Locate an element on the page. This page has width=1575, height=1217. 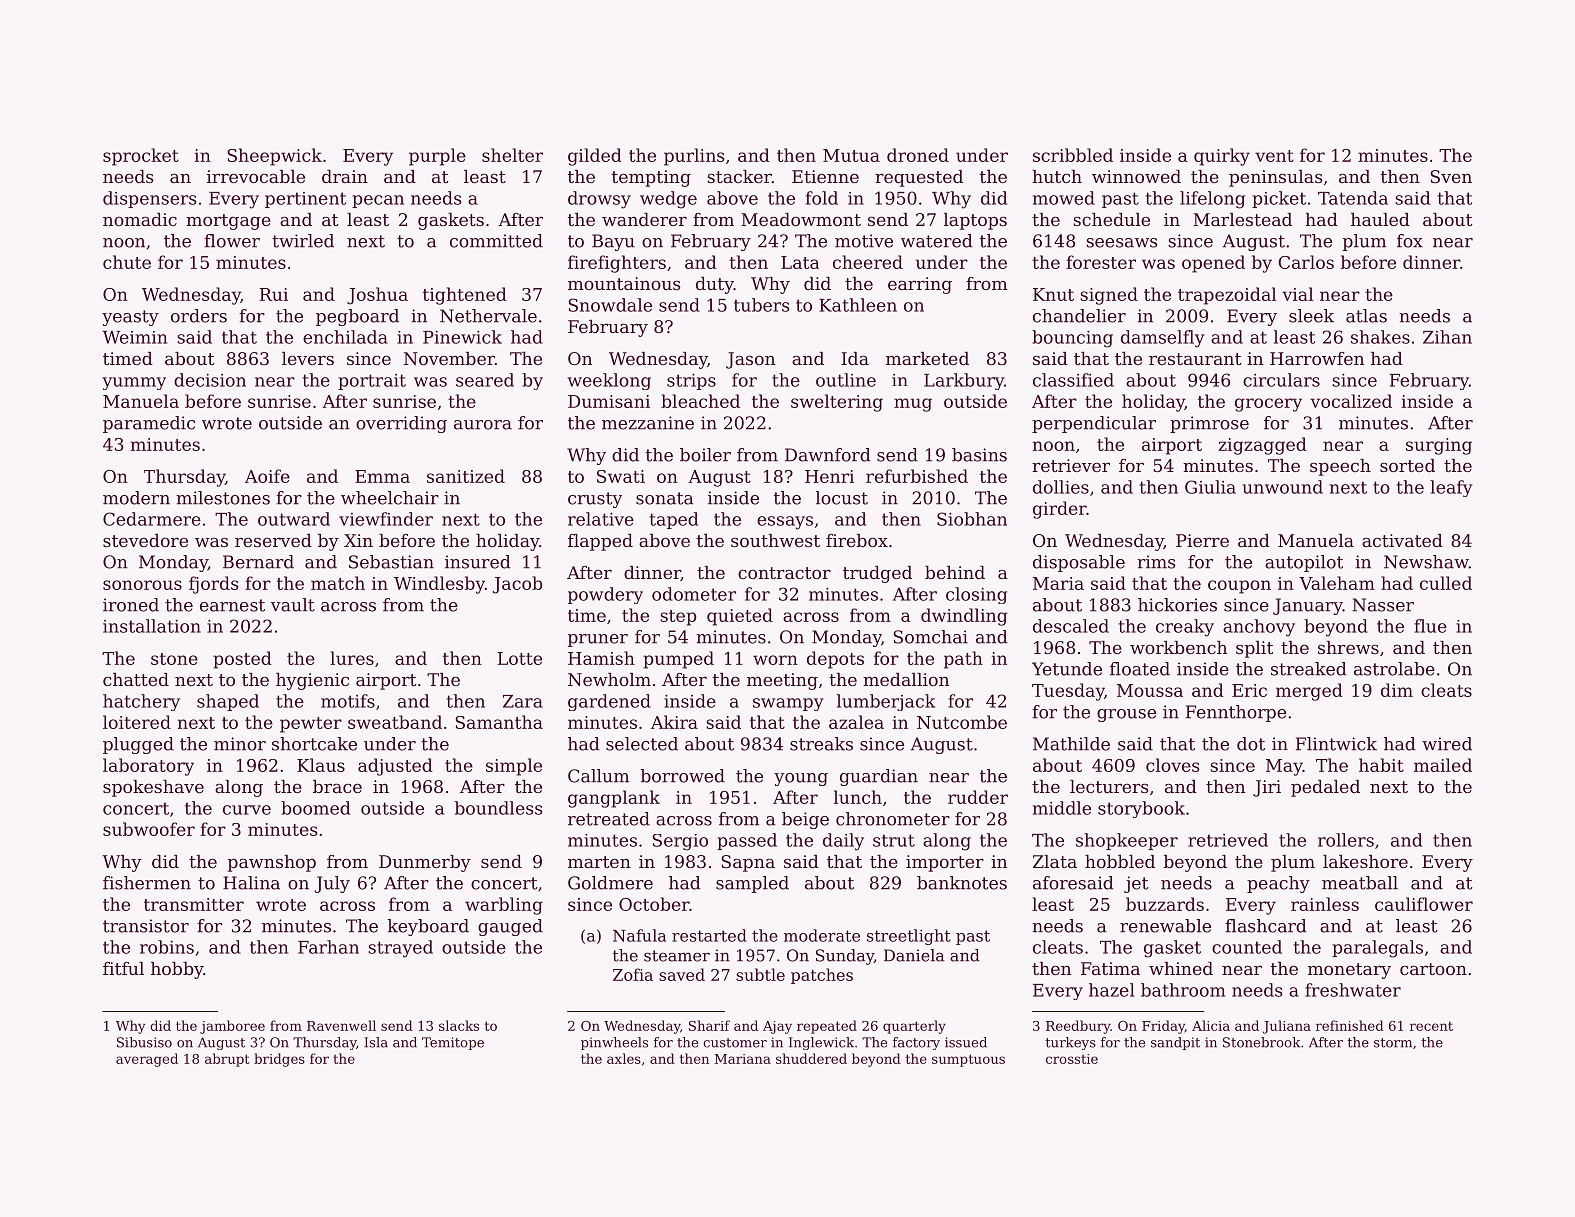
purlins is located at coordinates (694, 157).
